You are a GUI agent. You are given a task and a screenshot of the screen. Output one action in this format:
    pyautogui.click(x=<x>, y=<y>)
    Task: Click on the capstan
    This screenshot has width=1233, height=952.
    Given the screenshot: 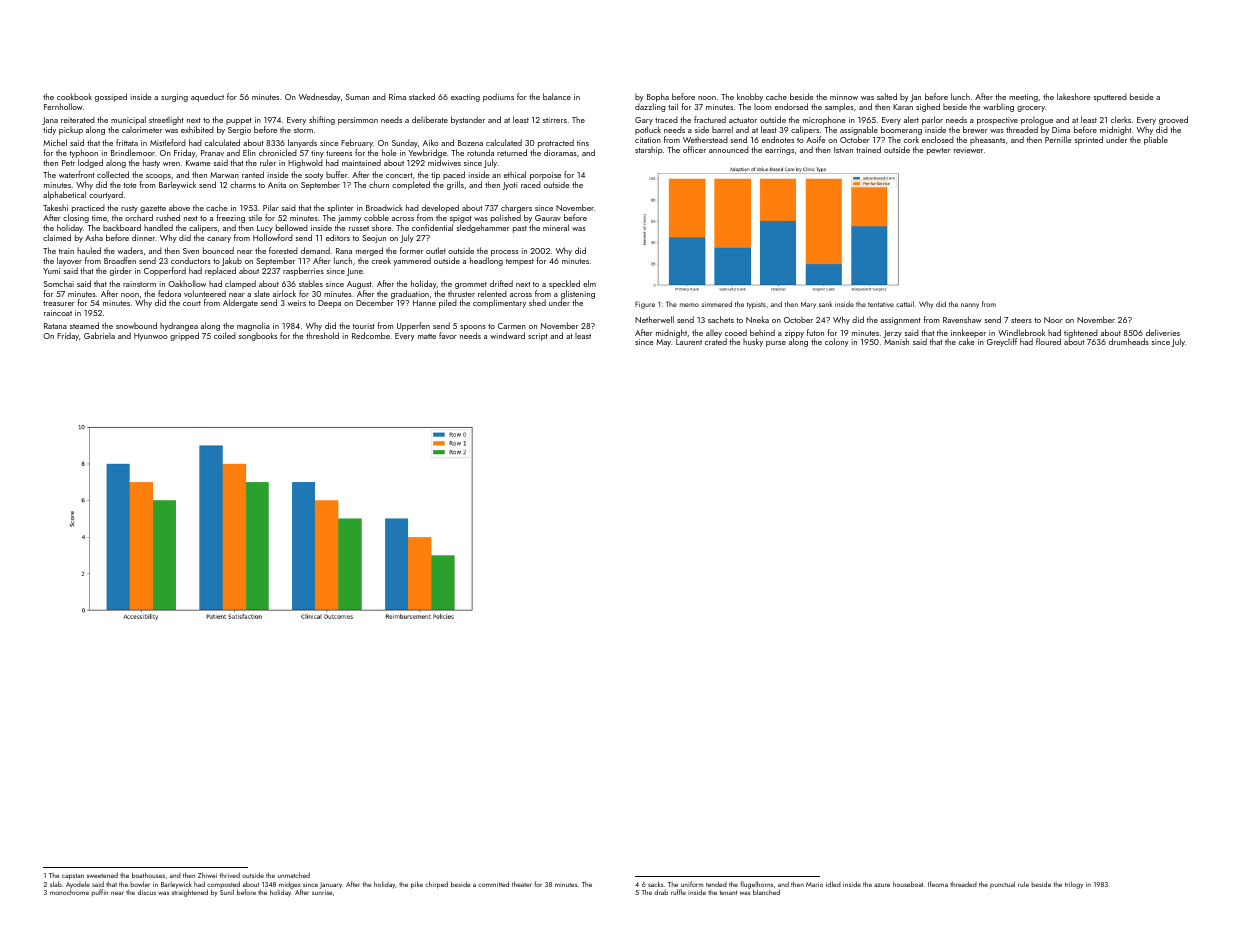 What is the action you would take?
    pyautogui.click(x=73, y=877)
